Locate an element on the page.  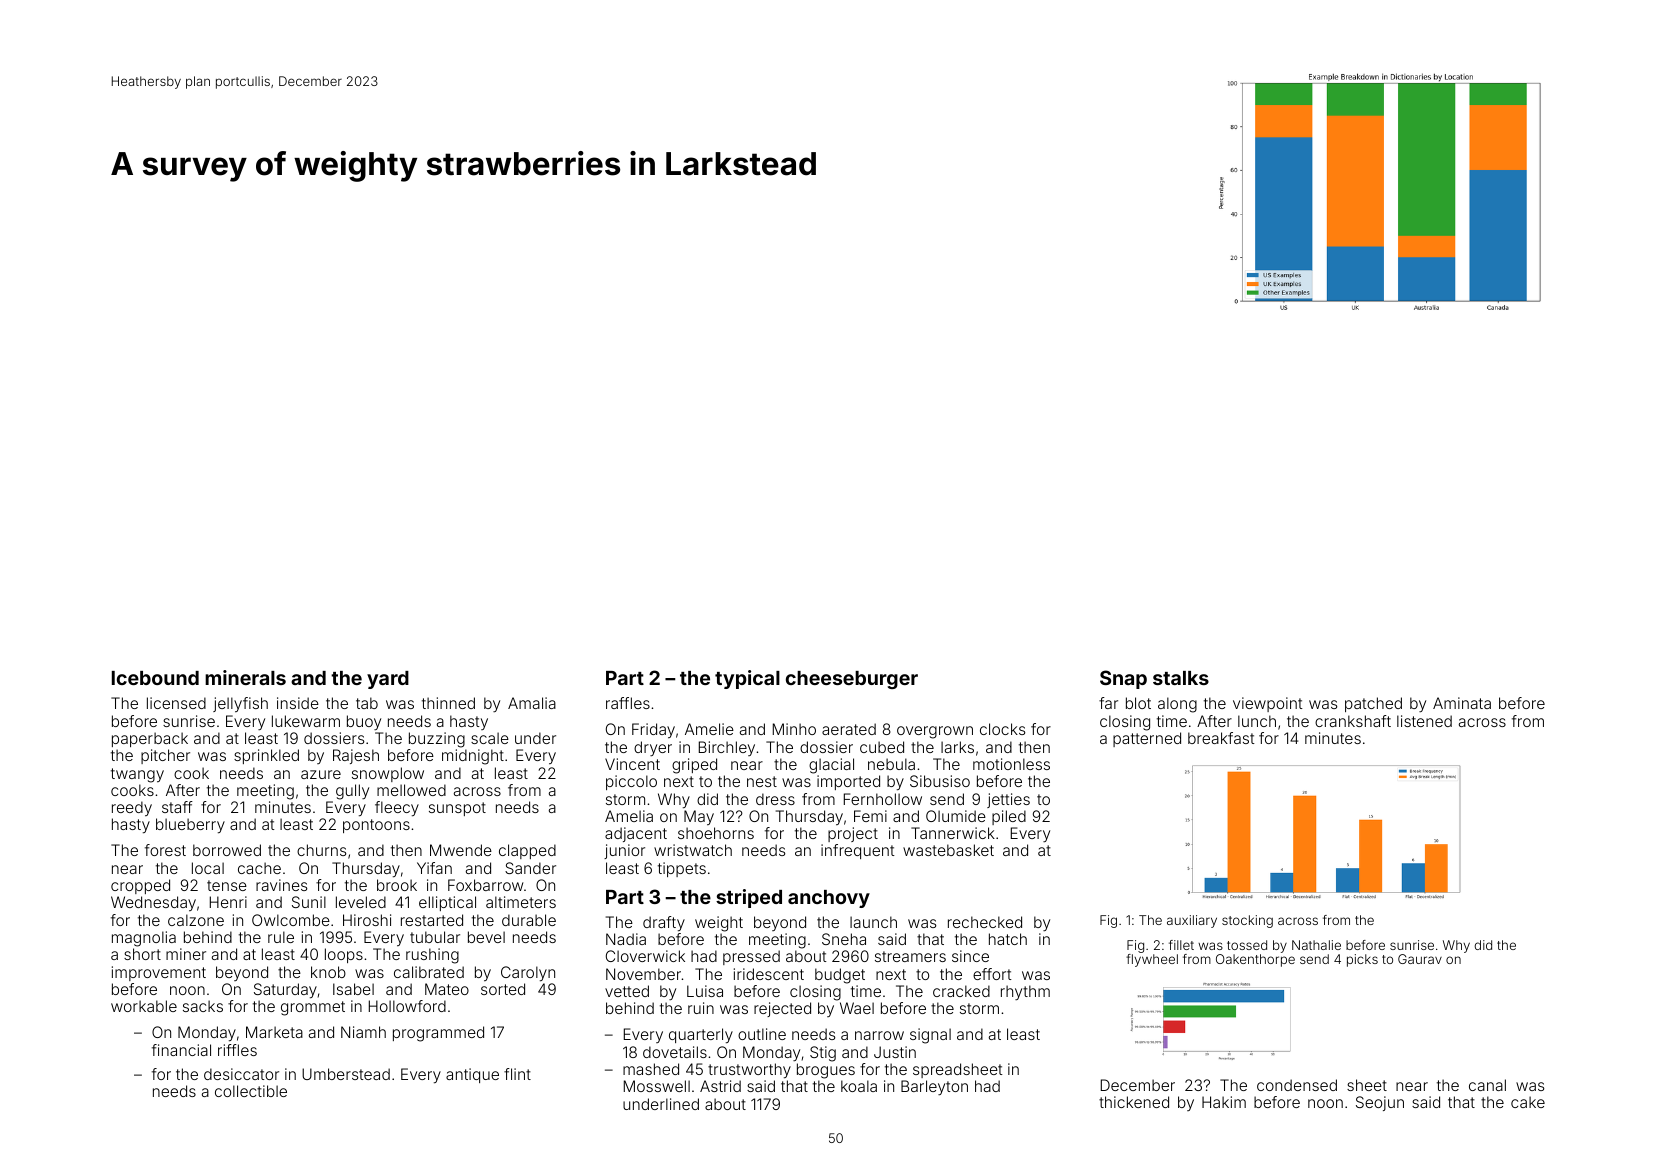
patterned is located at coordinates (1147, 739).
